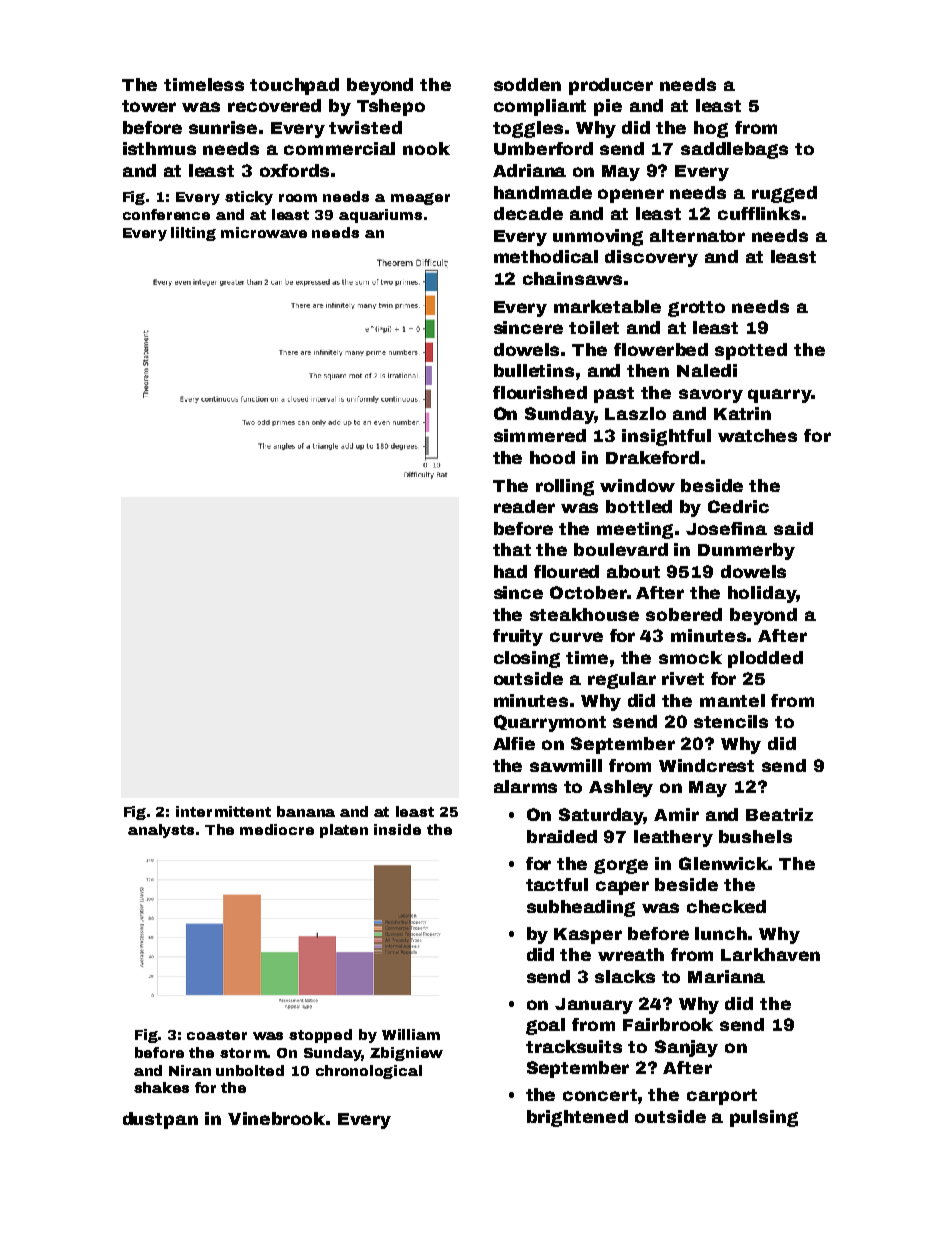 The width and height of the screenshot is (952, 1233). I want to click on William, so click(411, 1034).
